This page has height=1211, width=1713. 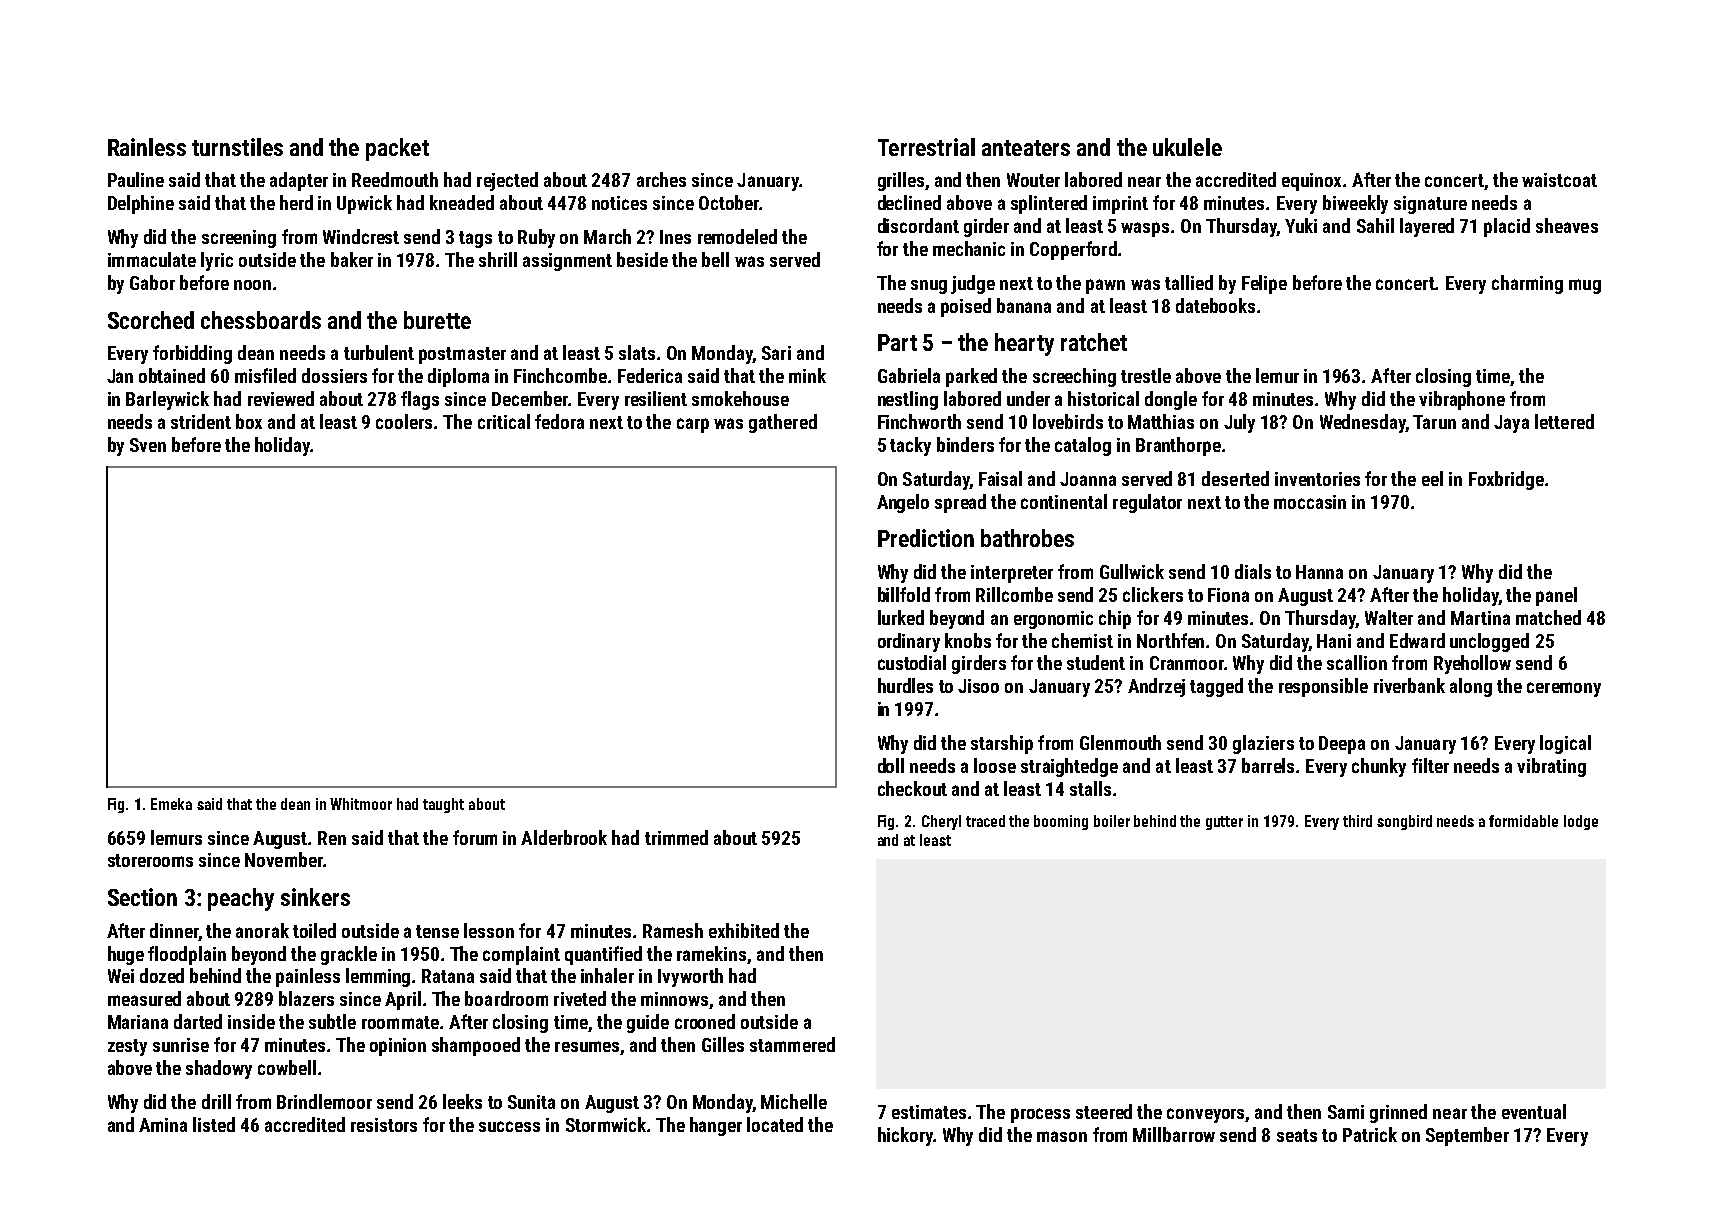 I want to click on September, so click(x=1467, y=1136).
